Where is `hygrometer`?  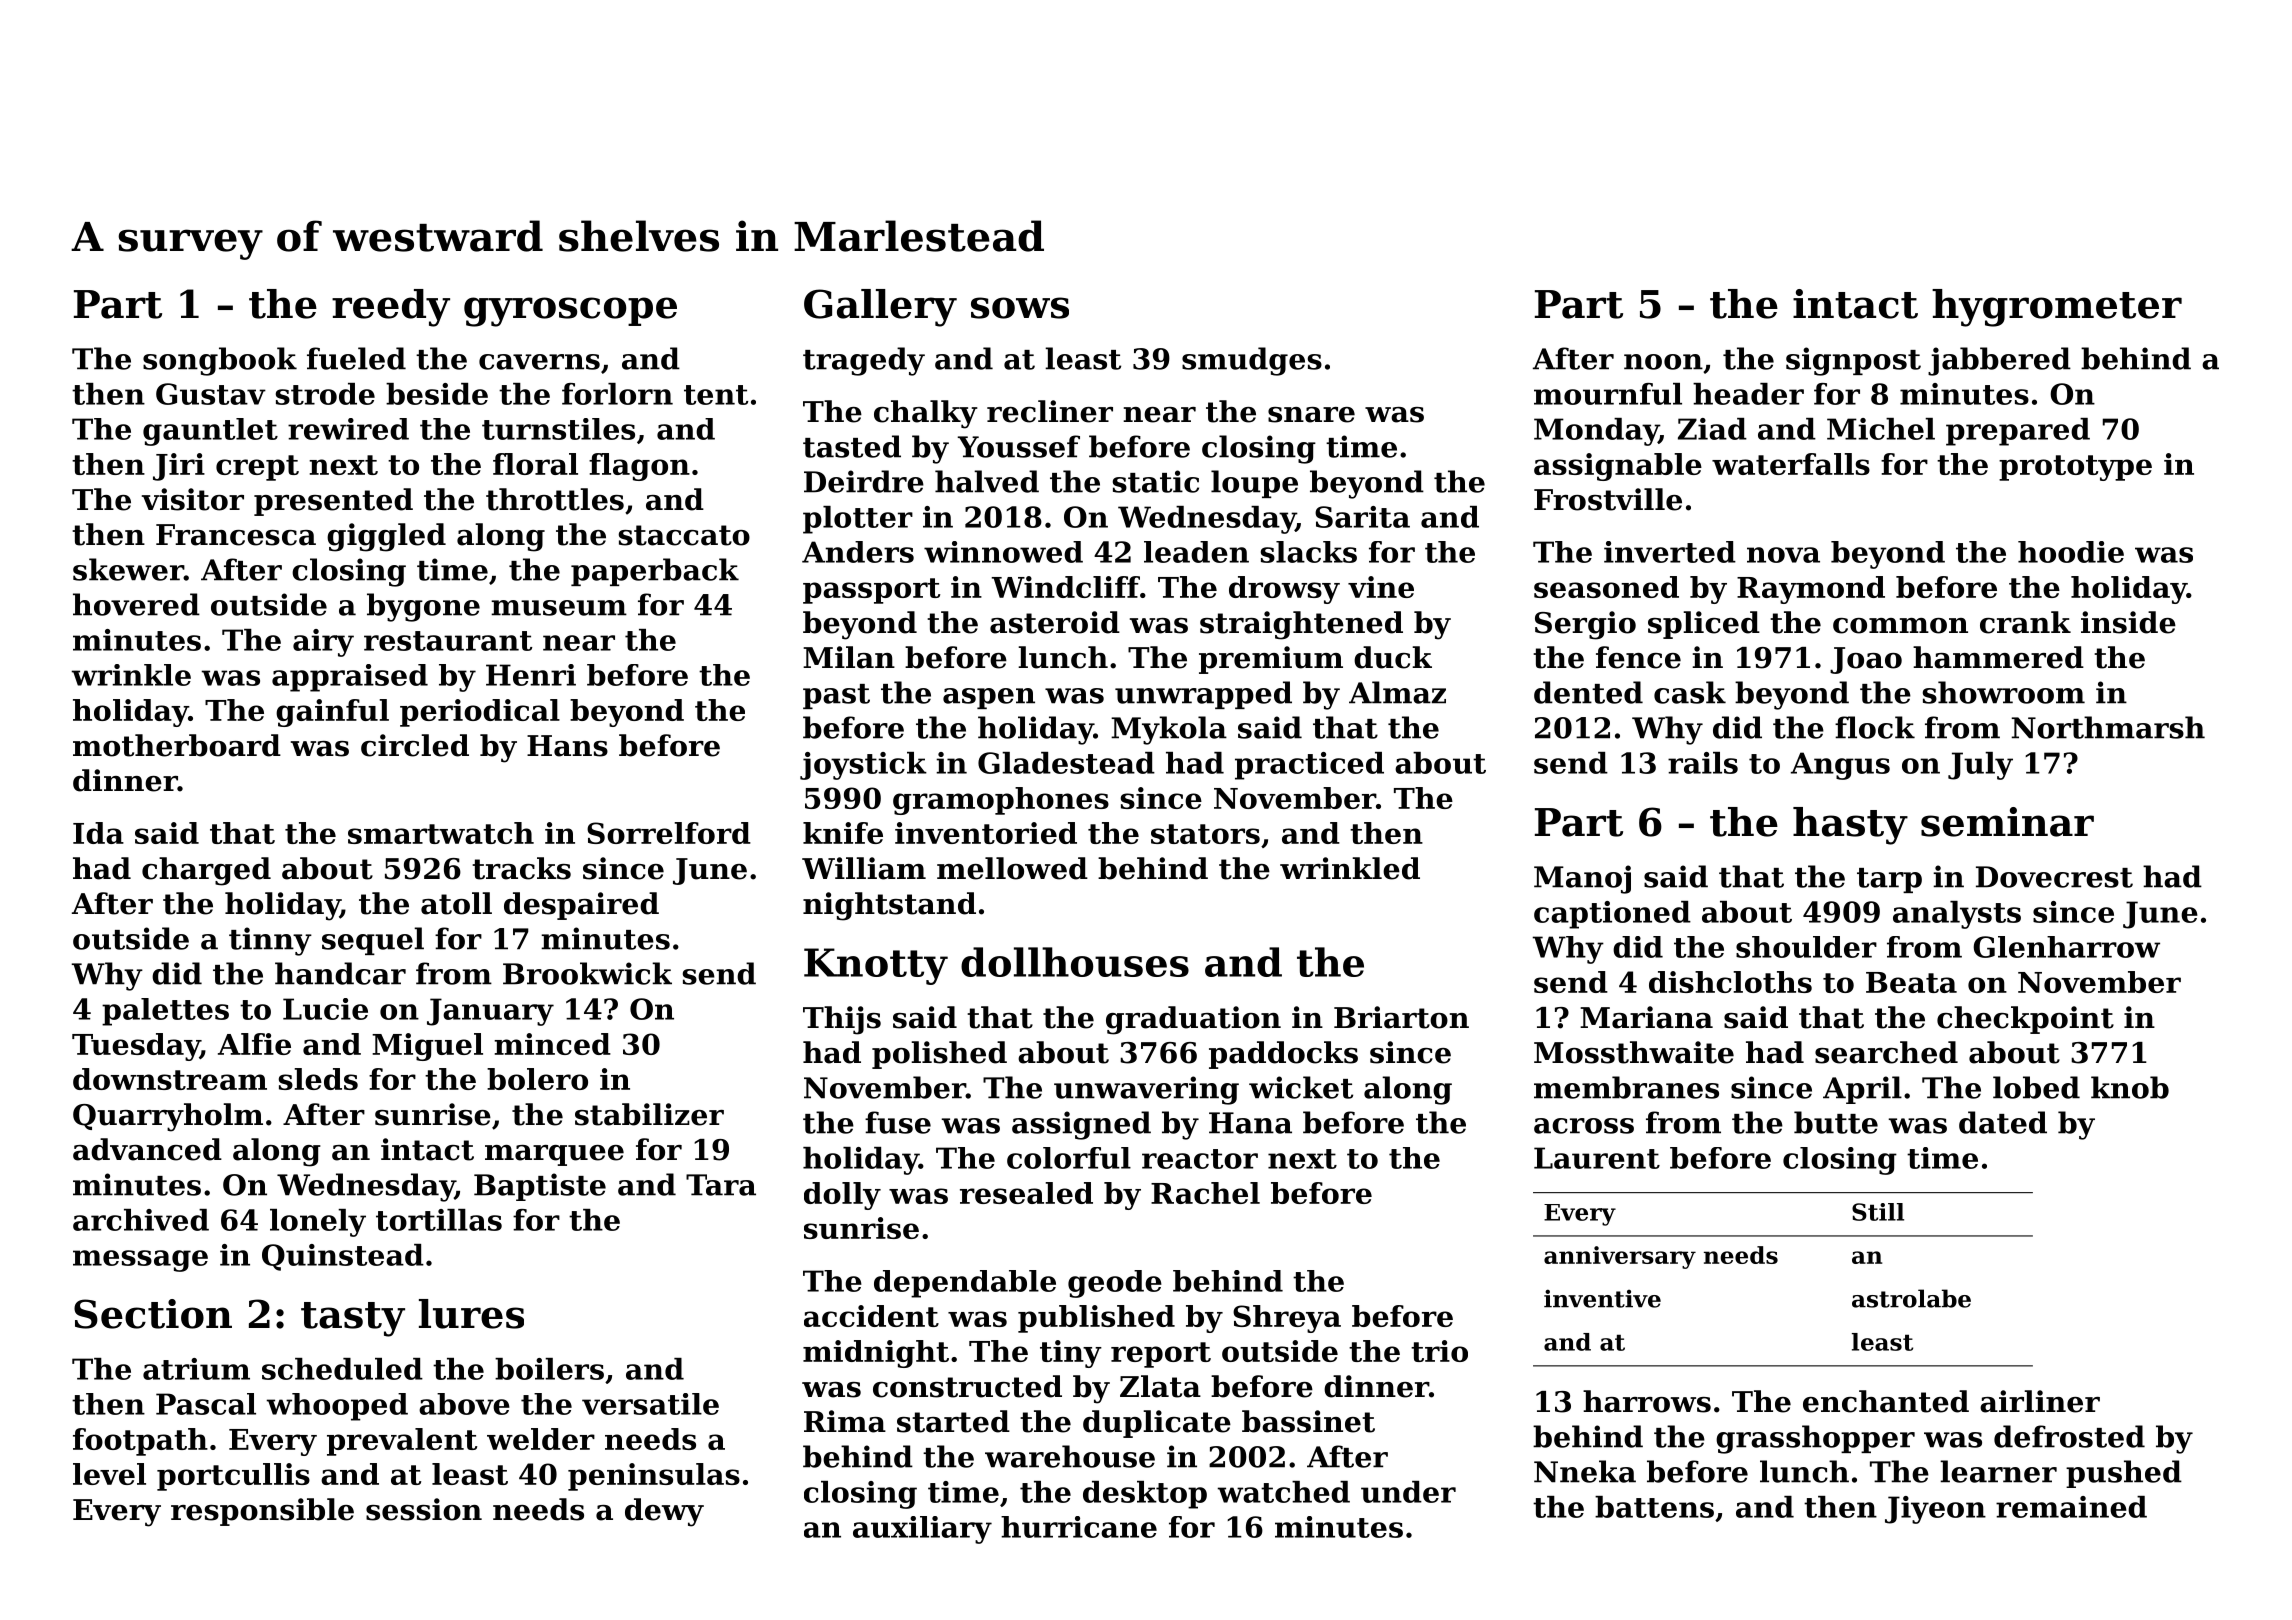 hygrometer is located at coordinates (2057, 308).
